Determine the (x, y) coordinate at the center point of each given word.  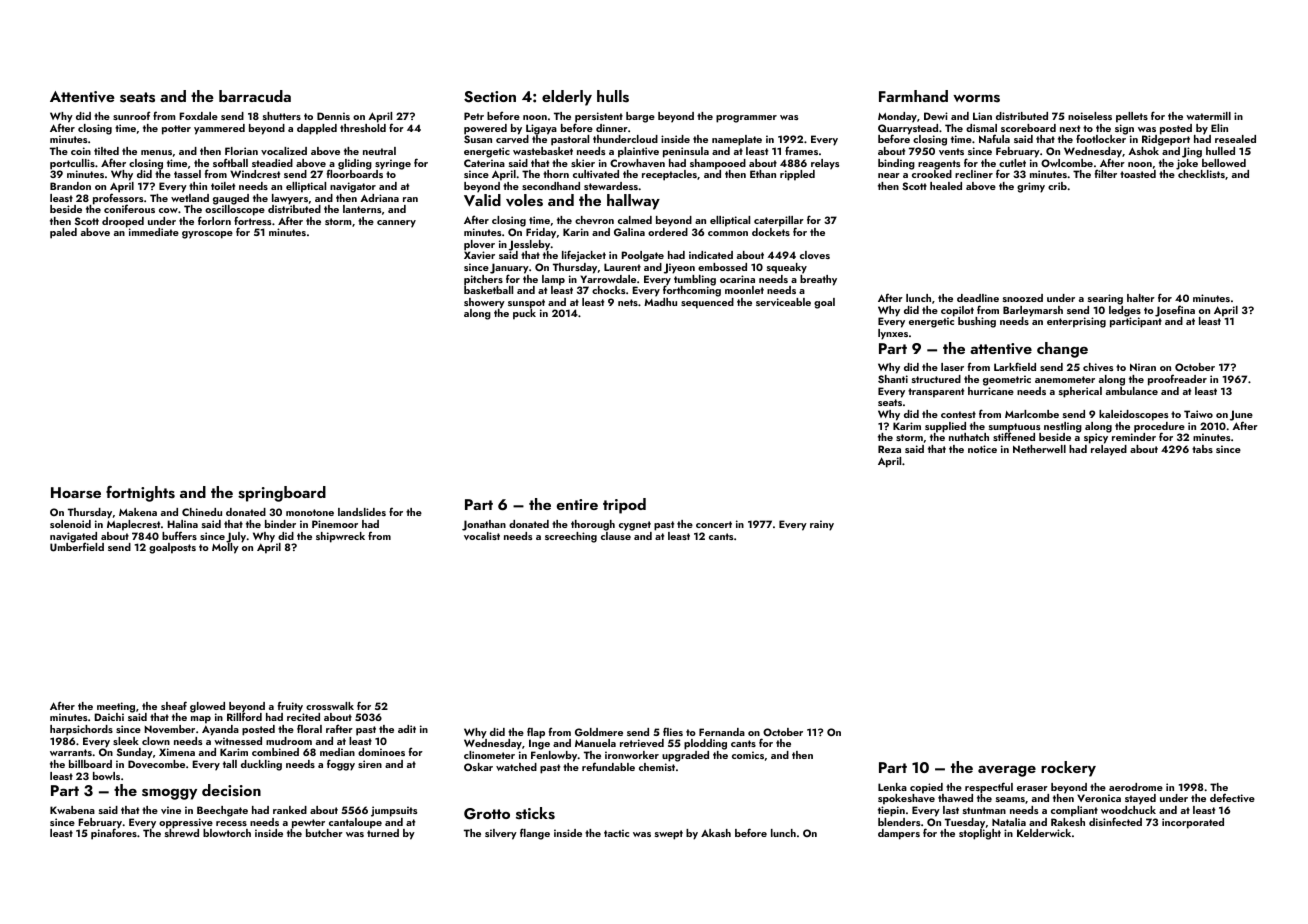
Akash (716, 833)
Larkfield (1015, 366)
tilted (106, 151)
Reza (889, 449)
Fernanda (722, 732)
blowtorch (227, 833)
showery (484, 303)
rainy (822, 525)
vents (951, 151)
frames (801, 150)
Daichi (109, 717)
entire (577, 504)
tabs (1202, 449)
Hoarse (76, 493)
